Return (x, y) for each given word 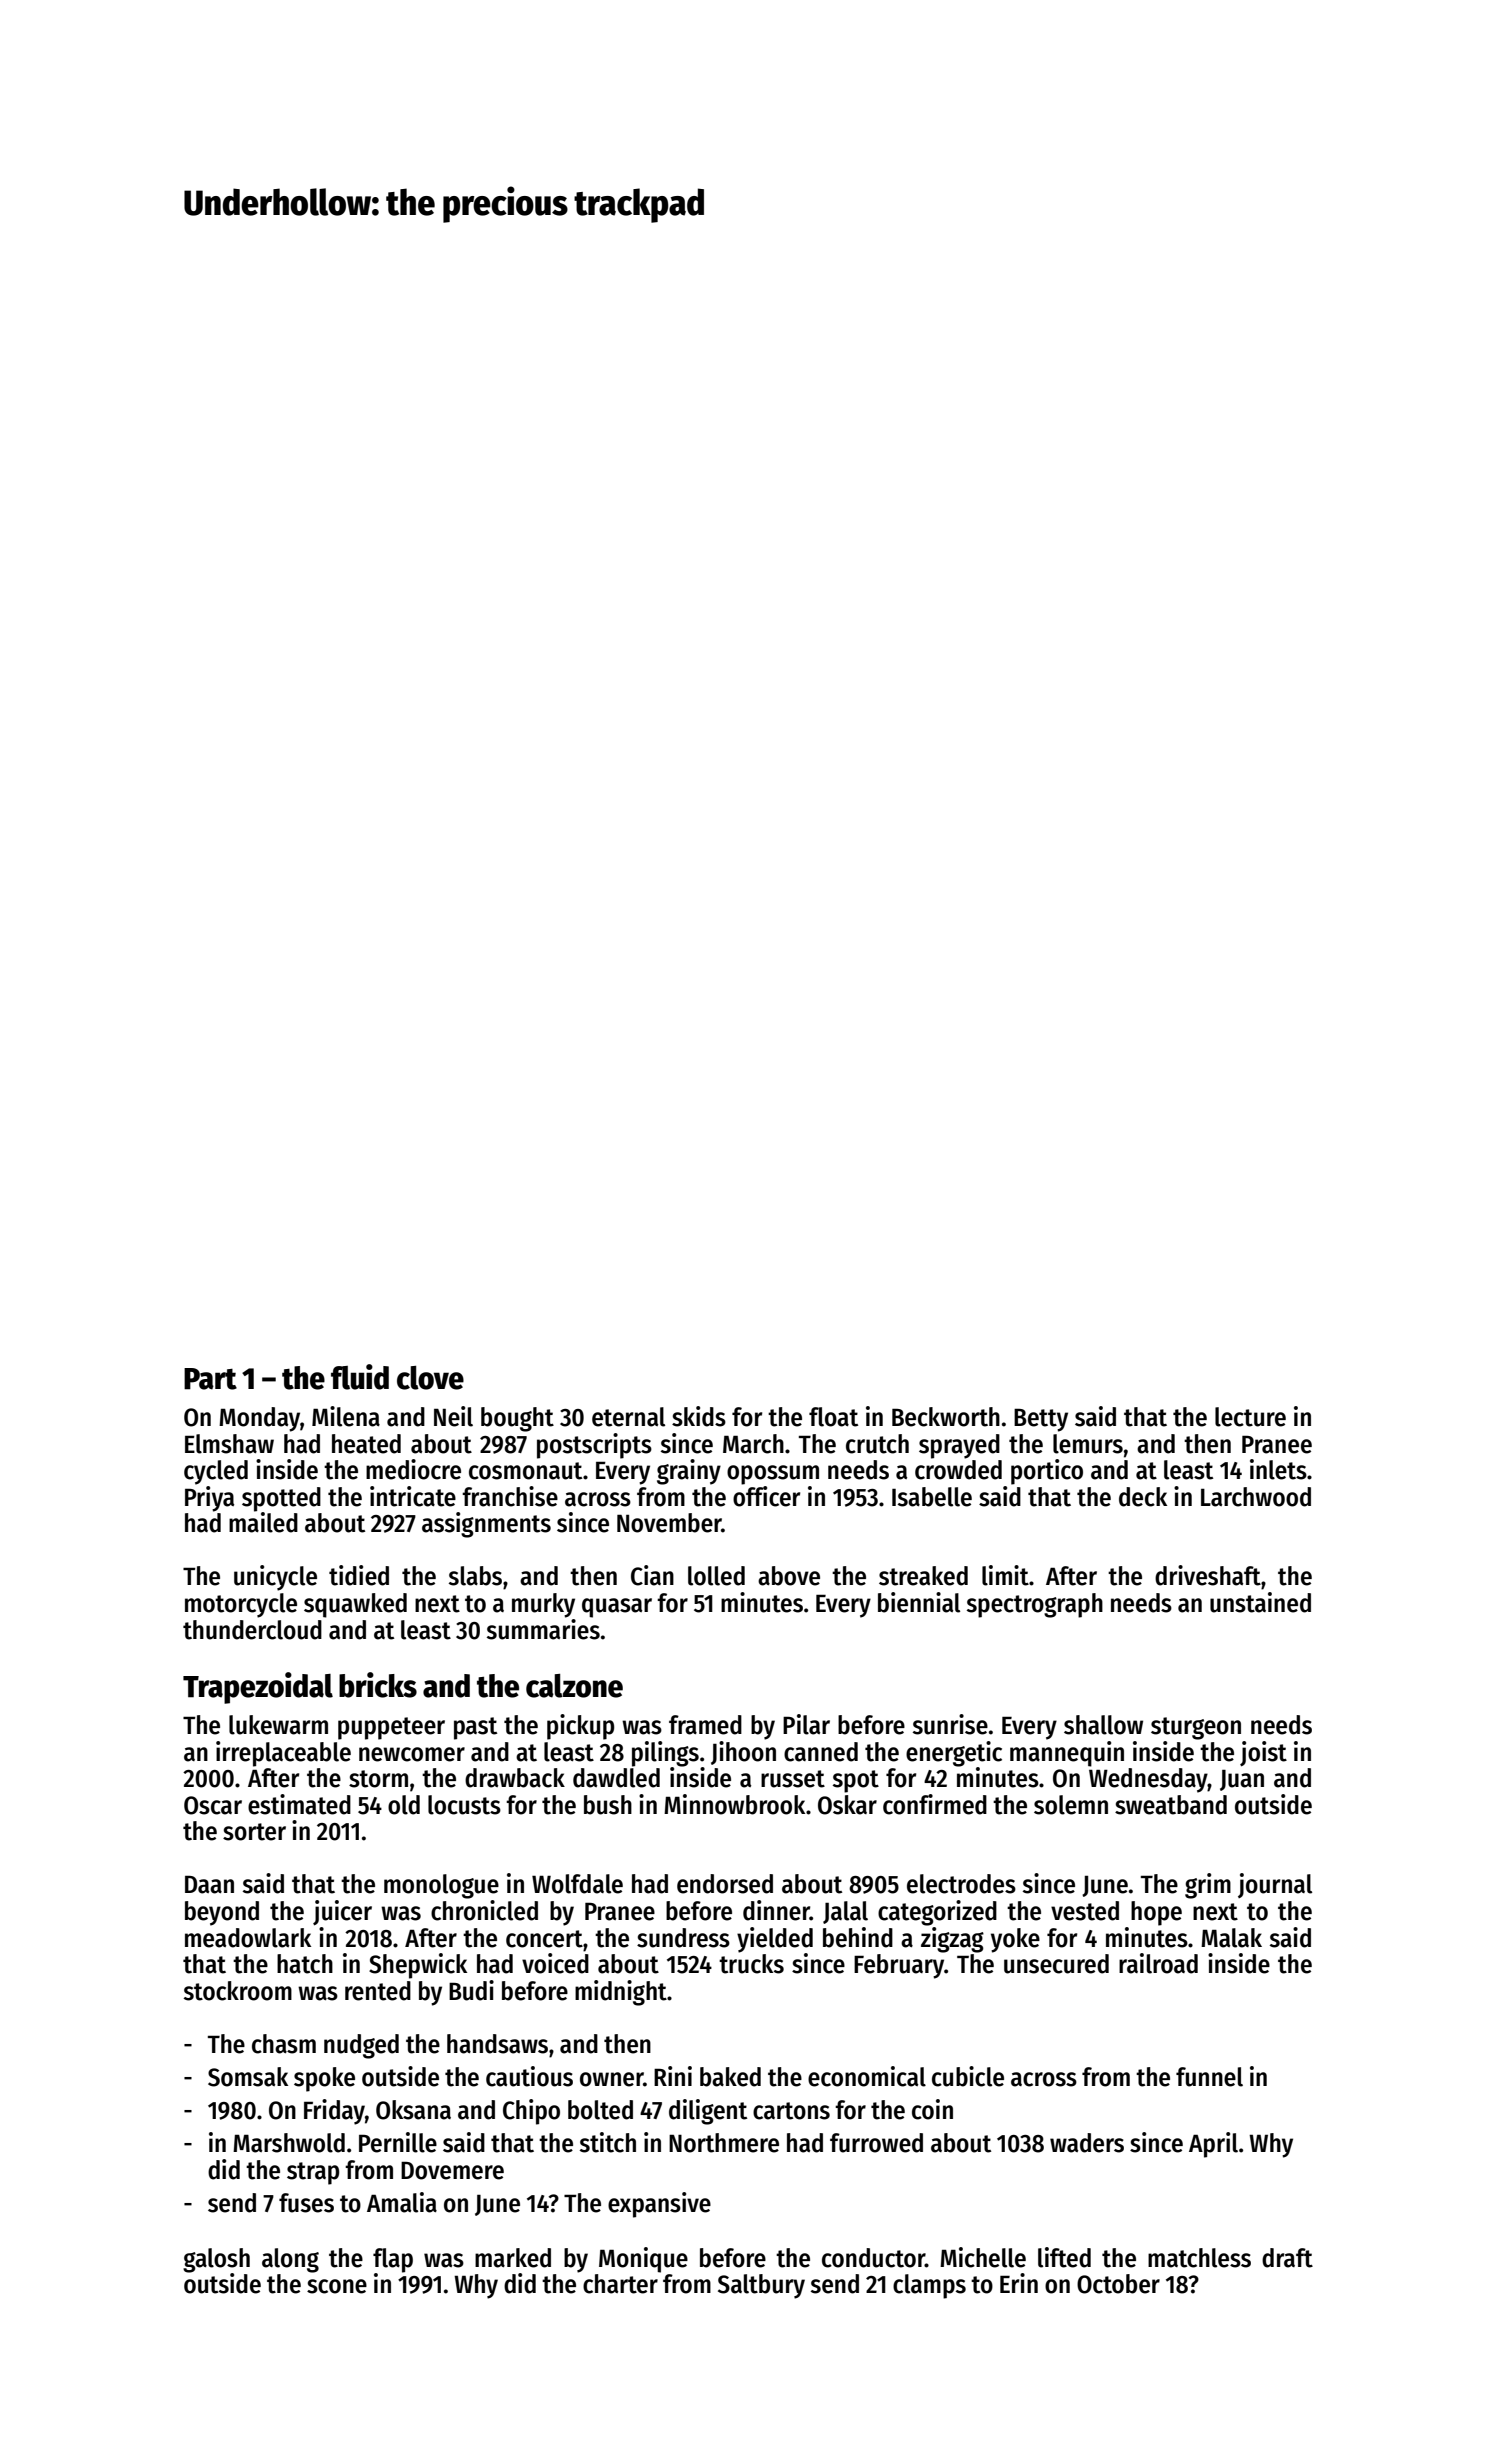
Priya (209, 1499)
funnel (1209, 2077)
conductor (873, 2258)
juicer (342, 1912)
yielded (775, 1940)
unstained (1260, 1602)
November (669, 1523)
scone (337, 2286)
